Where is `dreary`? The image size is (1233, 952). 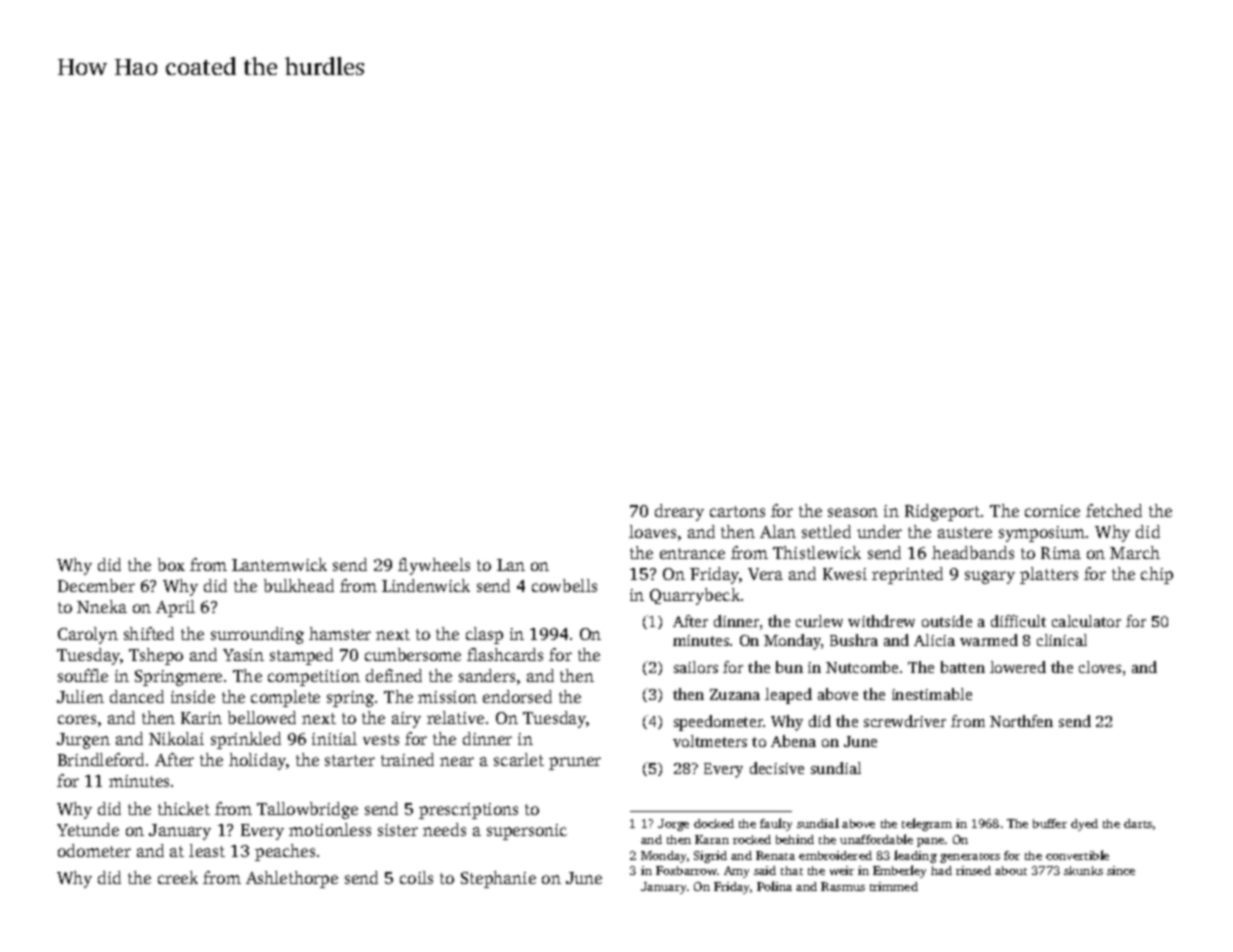
dreary is located at coordinates (679, 512).
